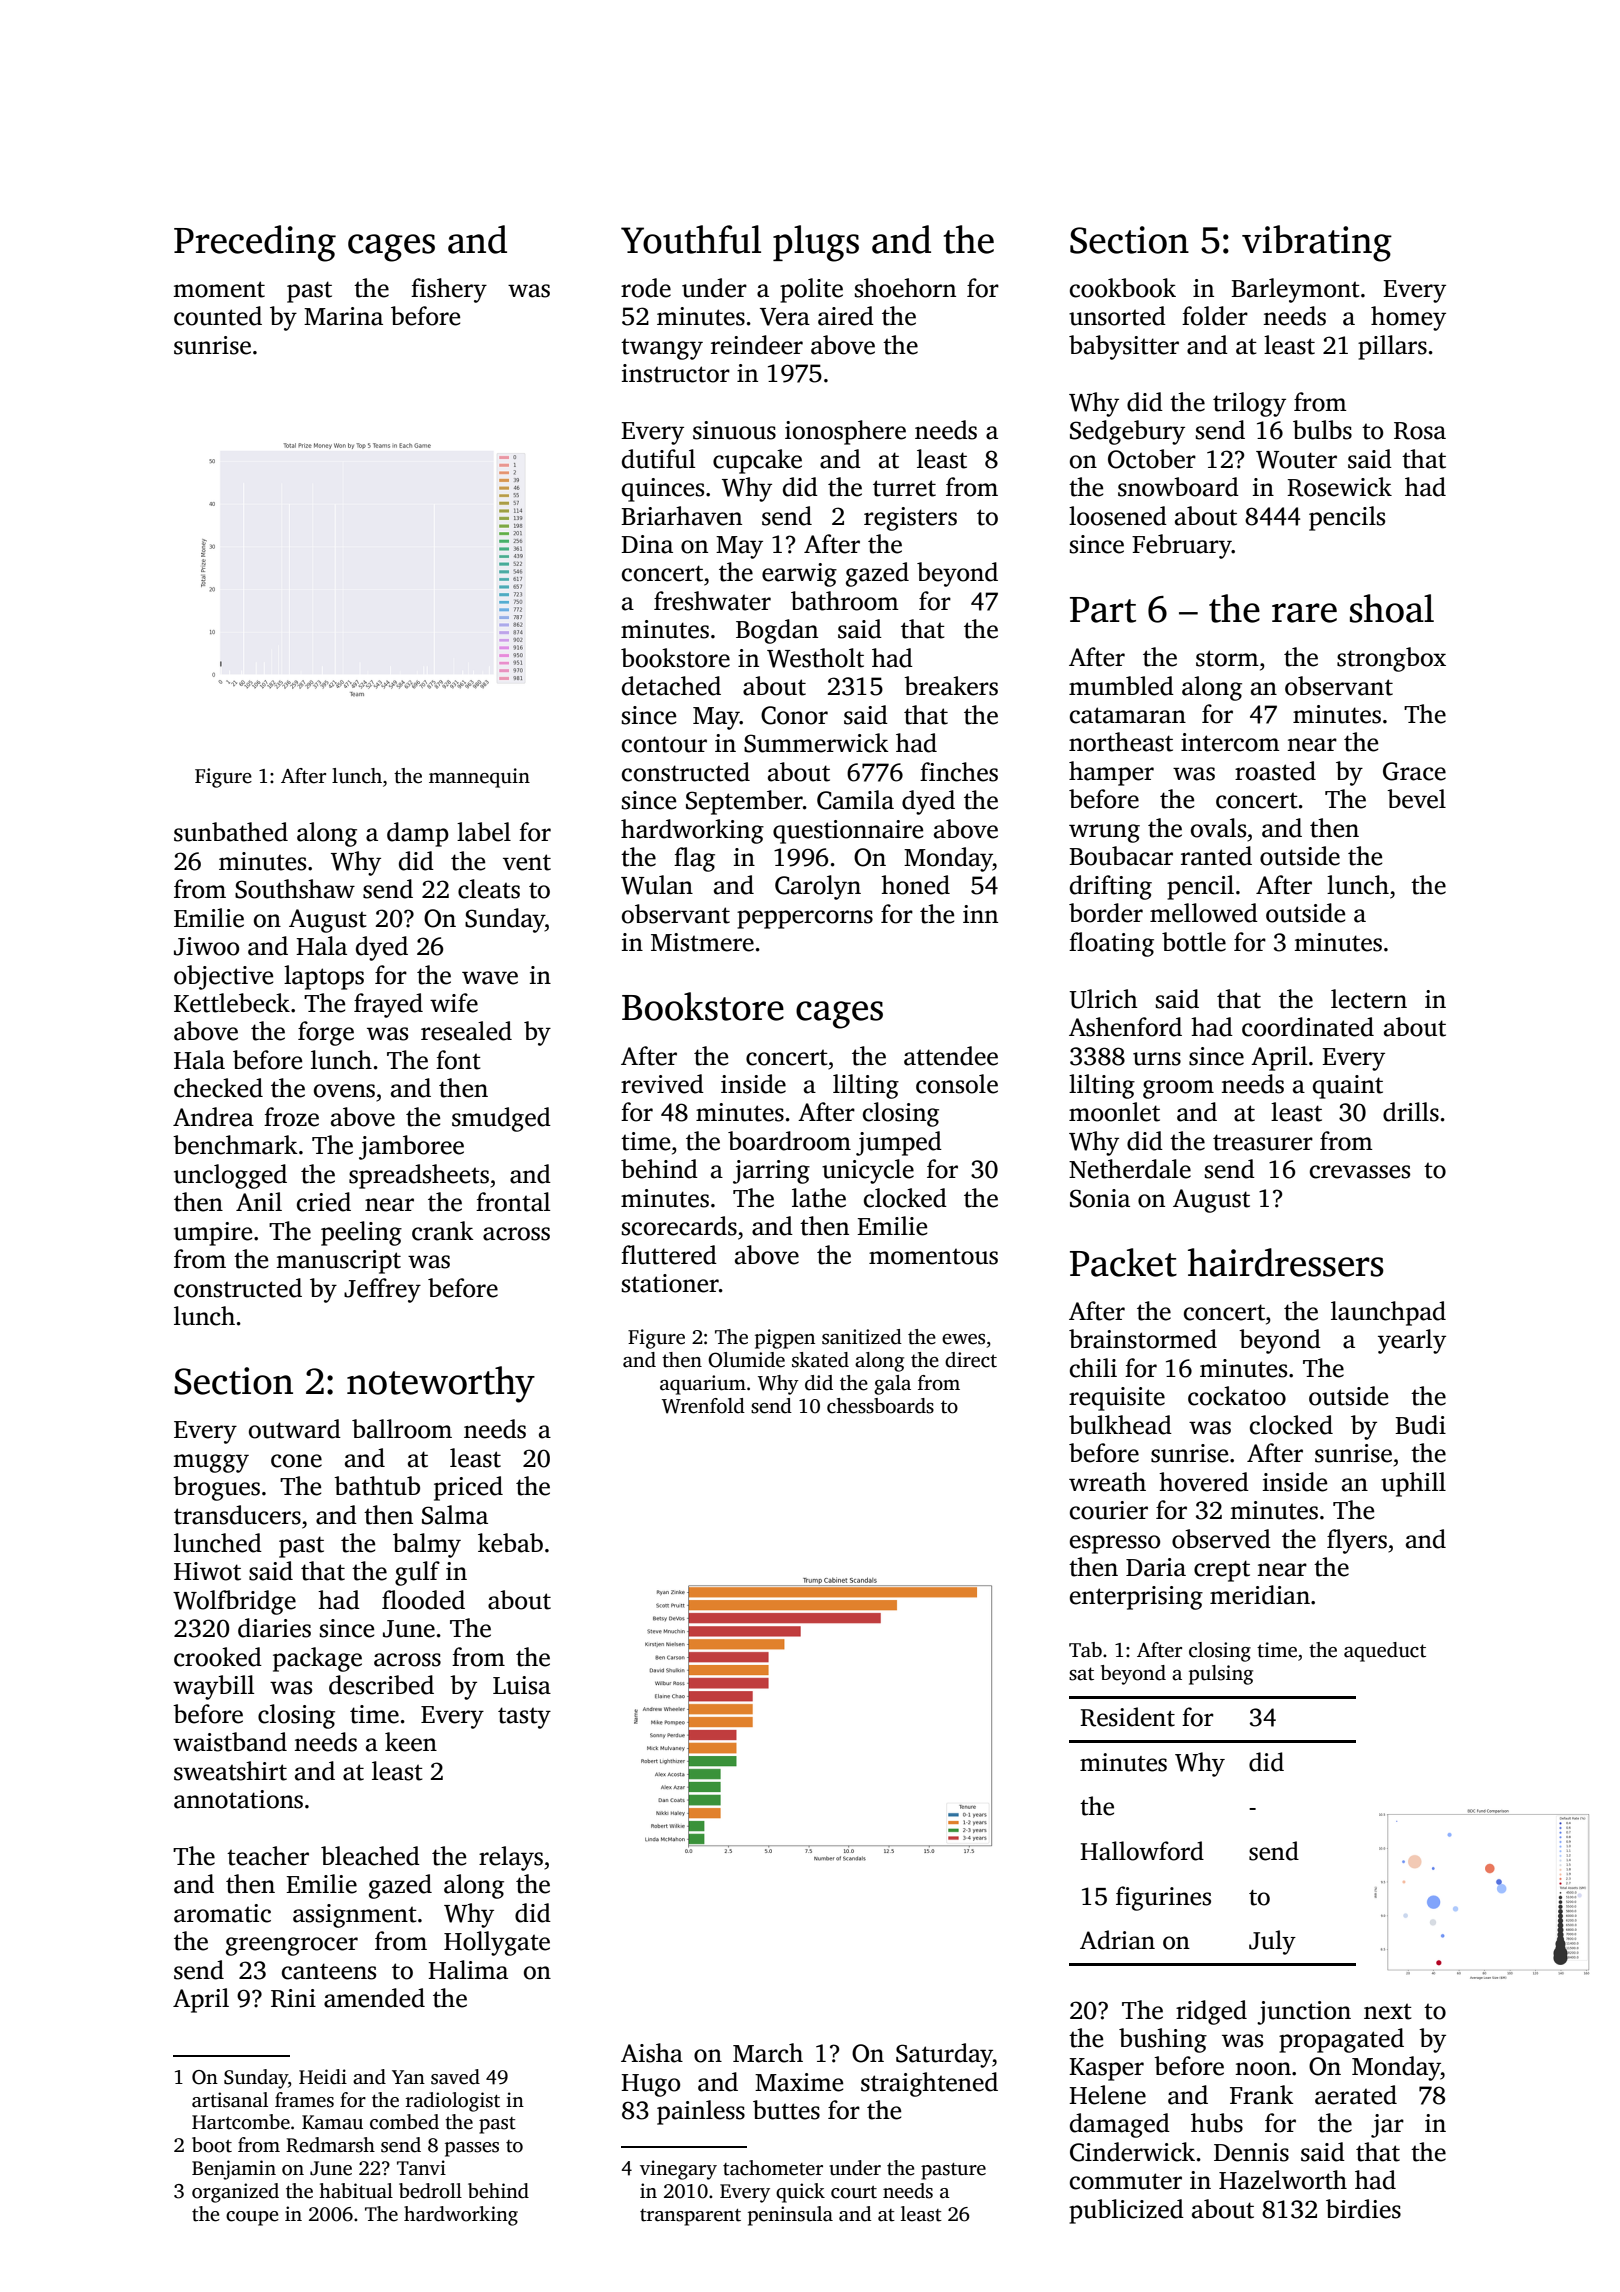 This screenshot has height=2292, width=1620. I want to click on Jiwoo, so click(206, 946).
